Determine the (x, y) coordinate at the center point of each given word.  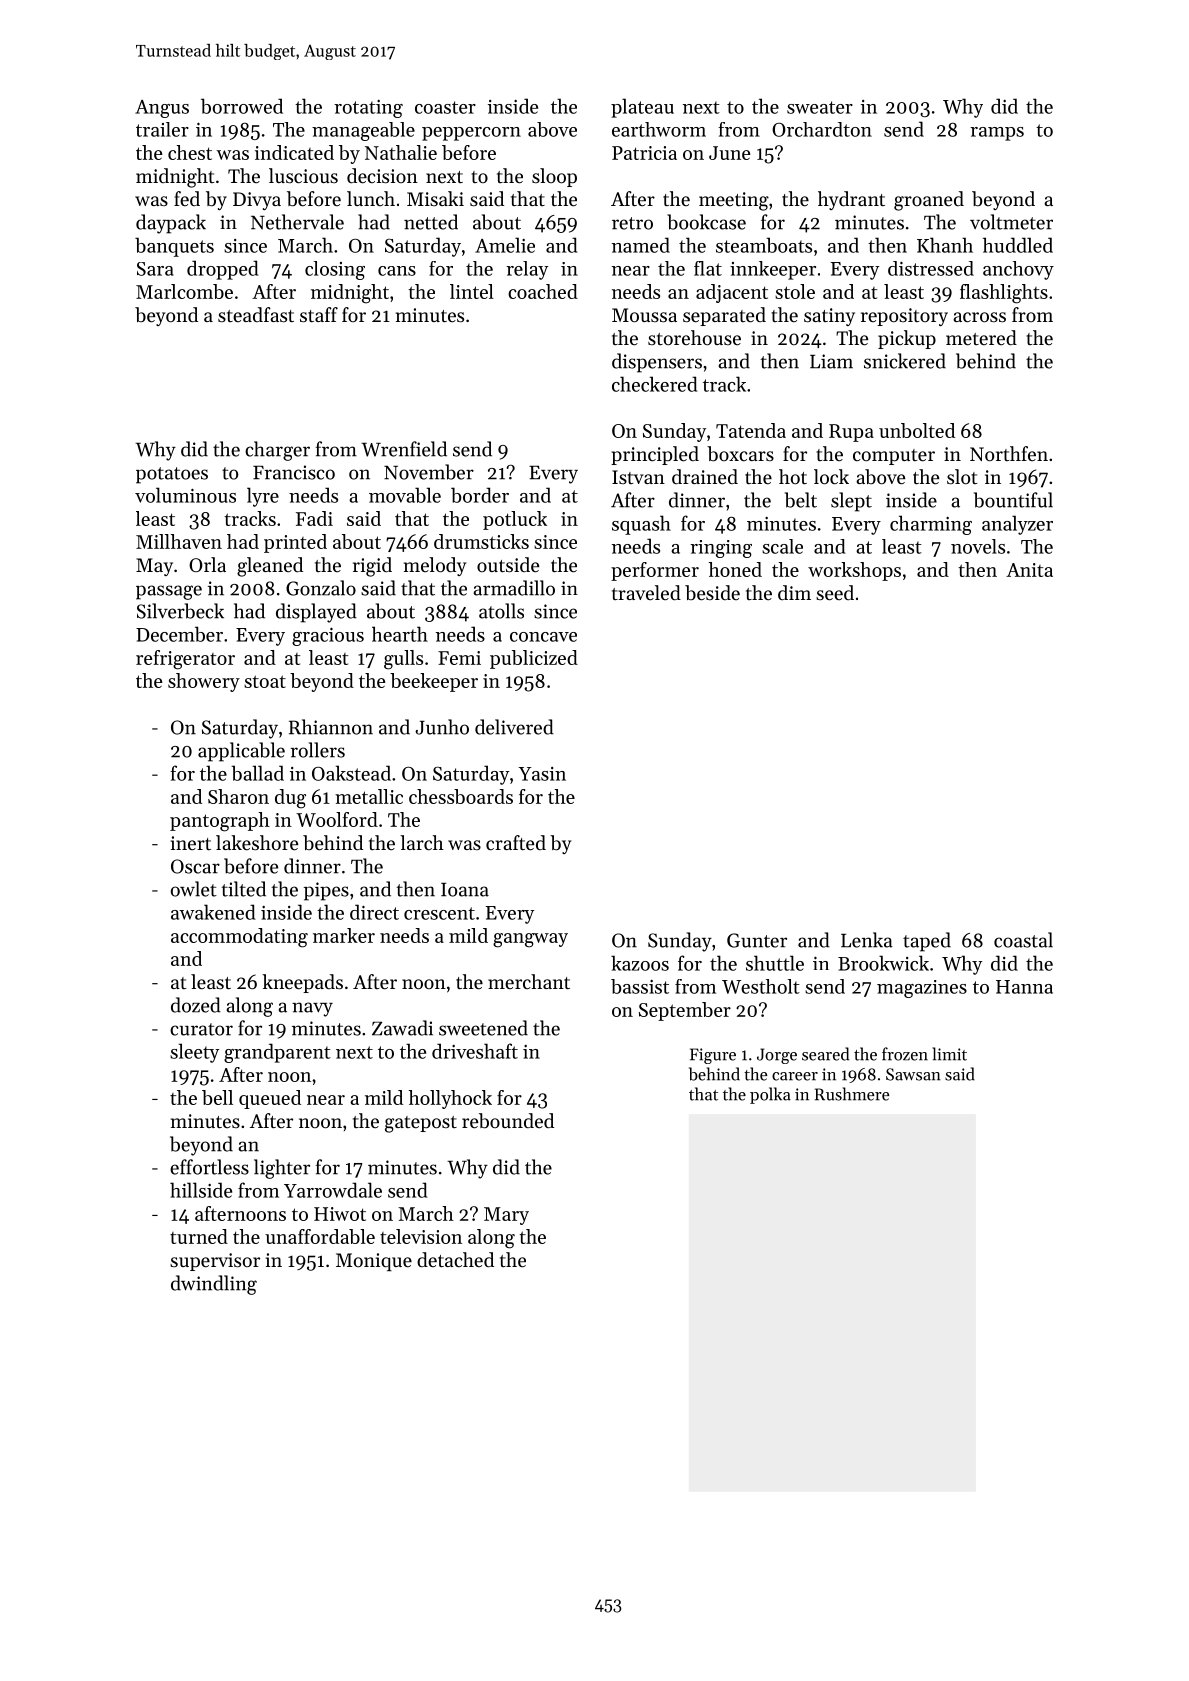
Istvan (638, 477)
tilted (243, 889)
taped (927, 942)
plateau (642, 108)
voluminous (185, 495)
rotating (368, 109)
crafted (516, 843)
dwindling (214, 1285)
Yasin (542, 774)
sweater (820, 107)
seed (835, 593)
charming (931, 525)
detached (455, 1260)
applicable (241, 752)
